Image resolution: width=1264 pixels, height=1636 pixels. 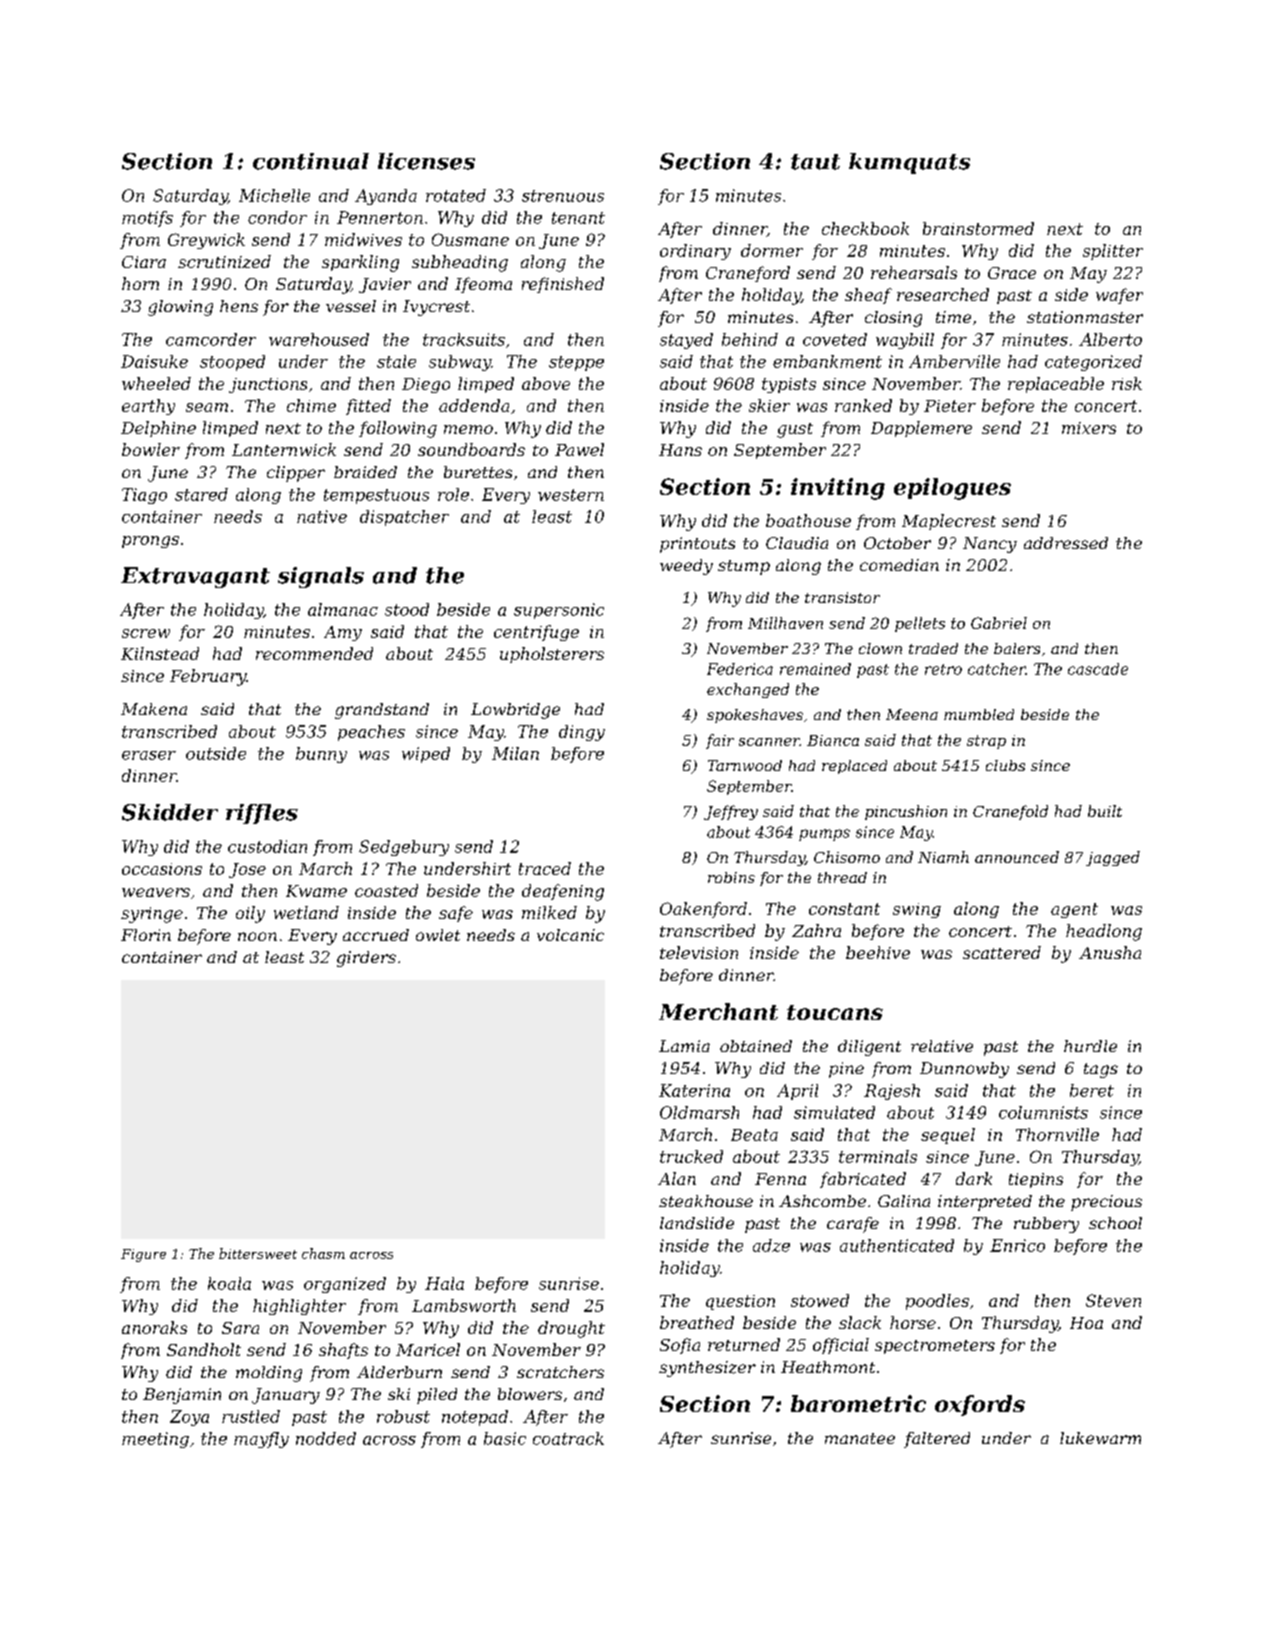 What do you see at coordinates (1036, 1180) in the screenshot?
I see `tiepins` at bounding box center [1036, 1180].
